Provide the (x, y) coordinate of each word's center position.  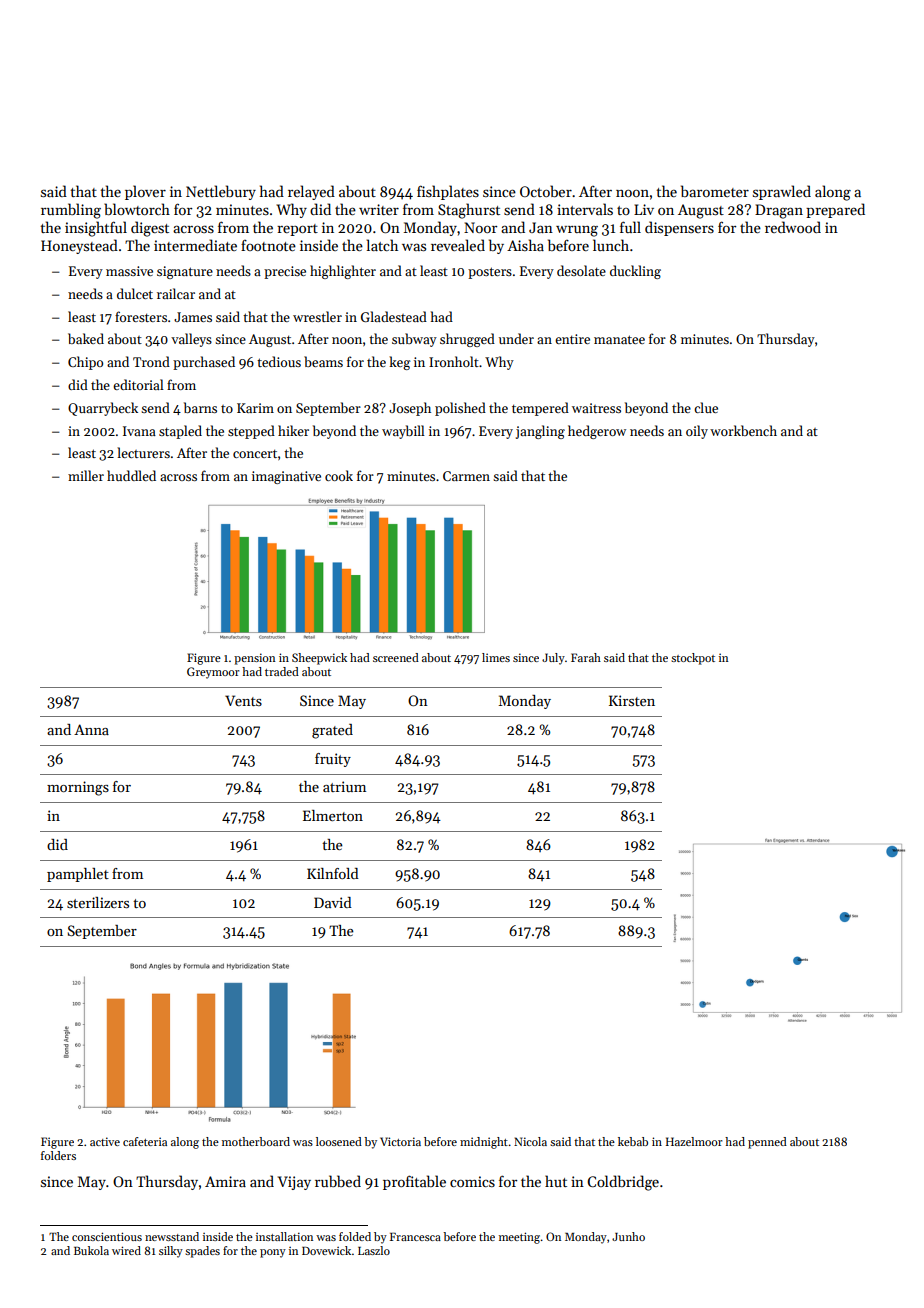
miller (86, 475)
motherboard (256, 1141)
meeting (519, 1238)
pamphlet (78, 875)
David (333, 902)
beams (323, 361)
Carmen (466, 476)
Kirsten (632, 700)
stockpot (693, 659)
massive (129, 271)
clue (706, 407)
